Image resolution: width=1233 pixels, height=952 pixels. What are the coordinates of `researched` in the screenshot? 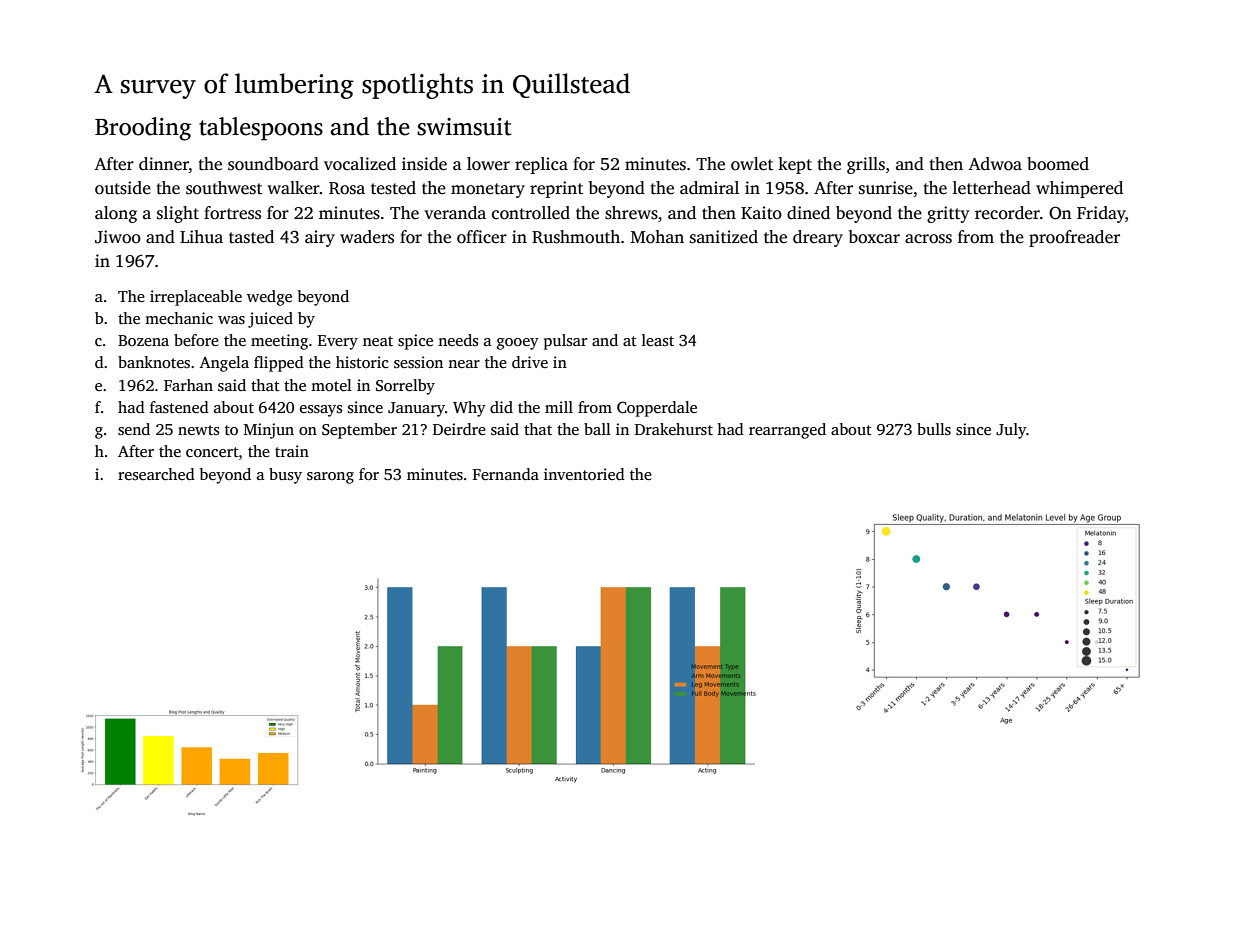 It's located at (156, 474).
